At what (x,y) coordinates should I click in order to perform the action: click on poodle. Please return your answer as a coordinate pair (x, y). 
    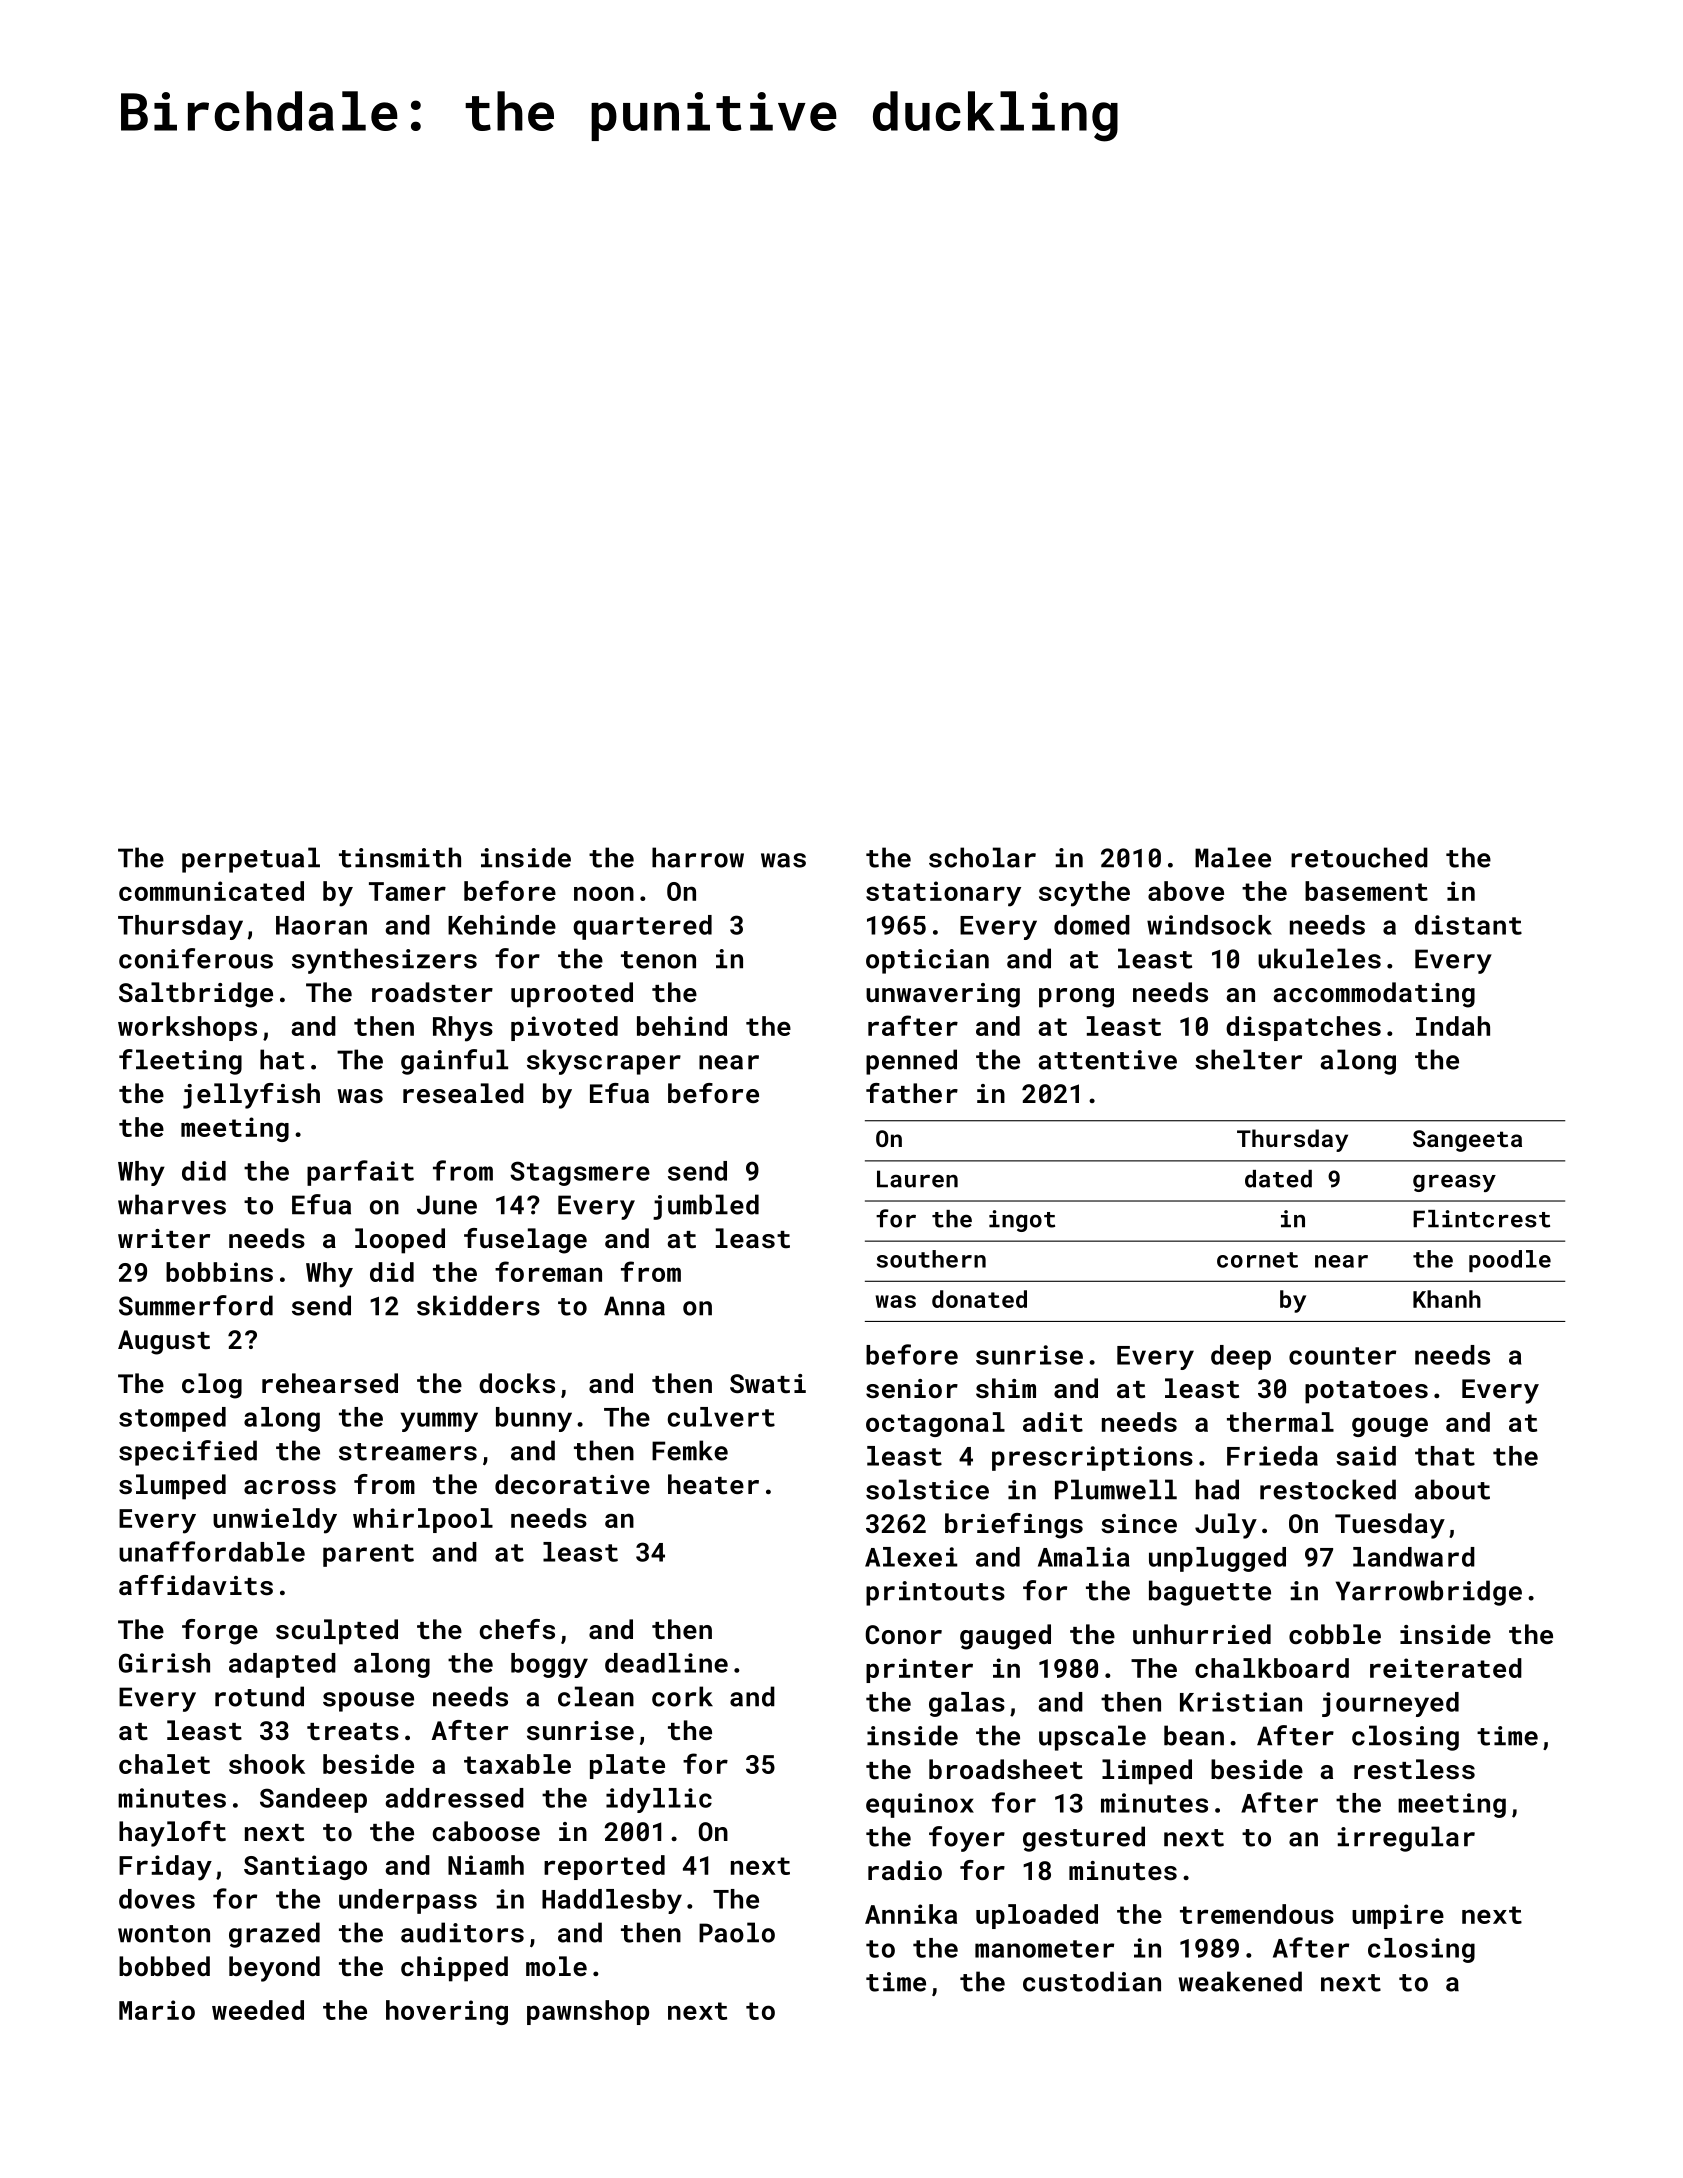
    Looking at the image, I should click on (1510, 1261).
